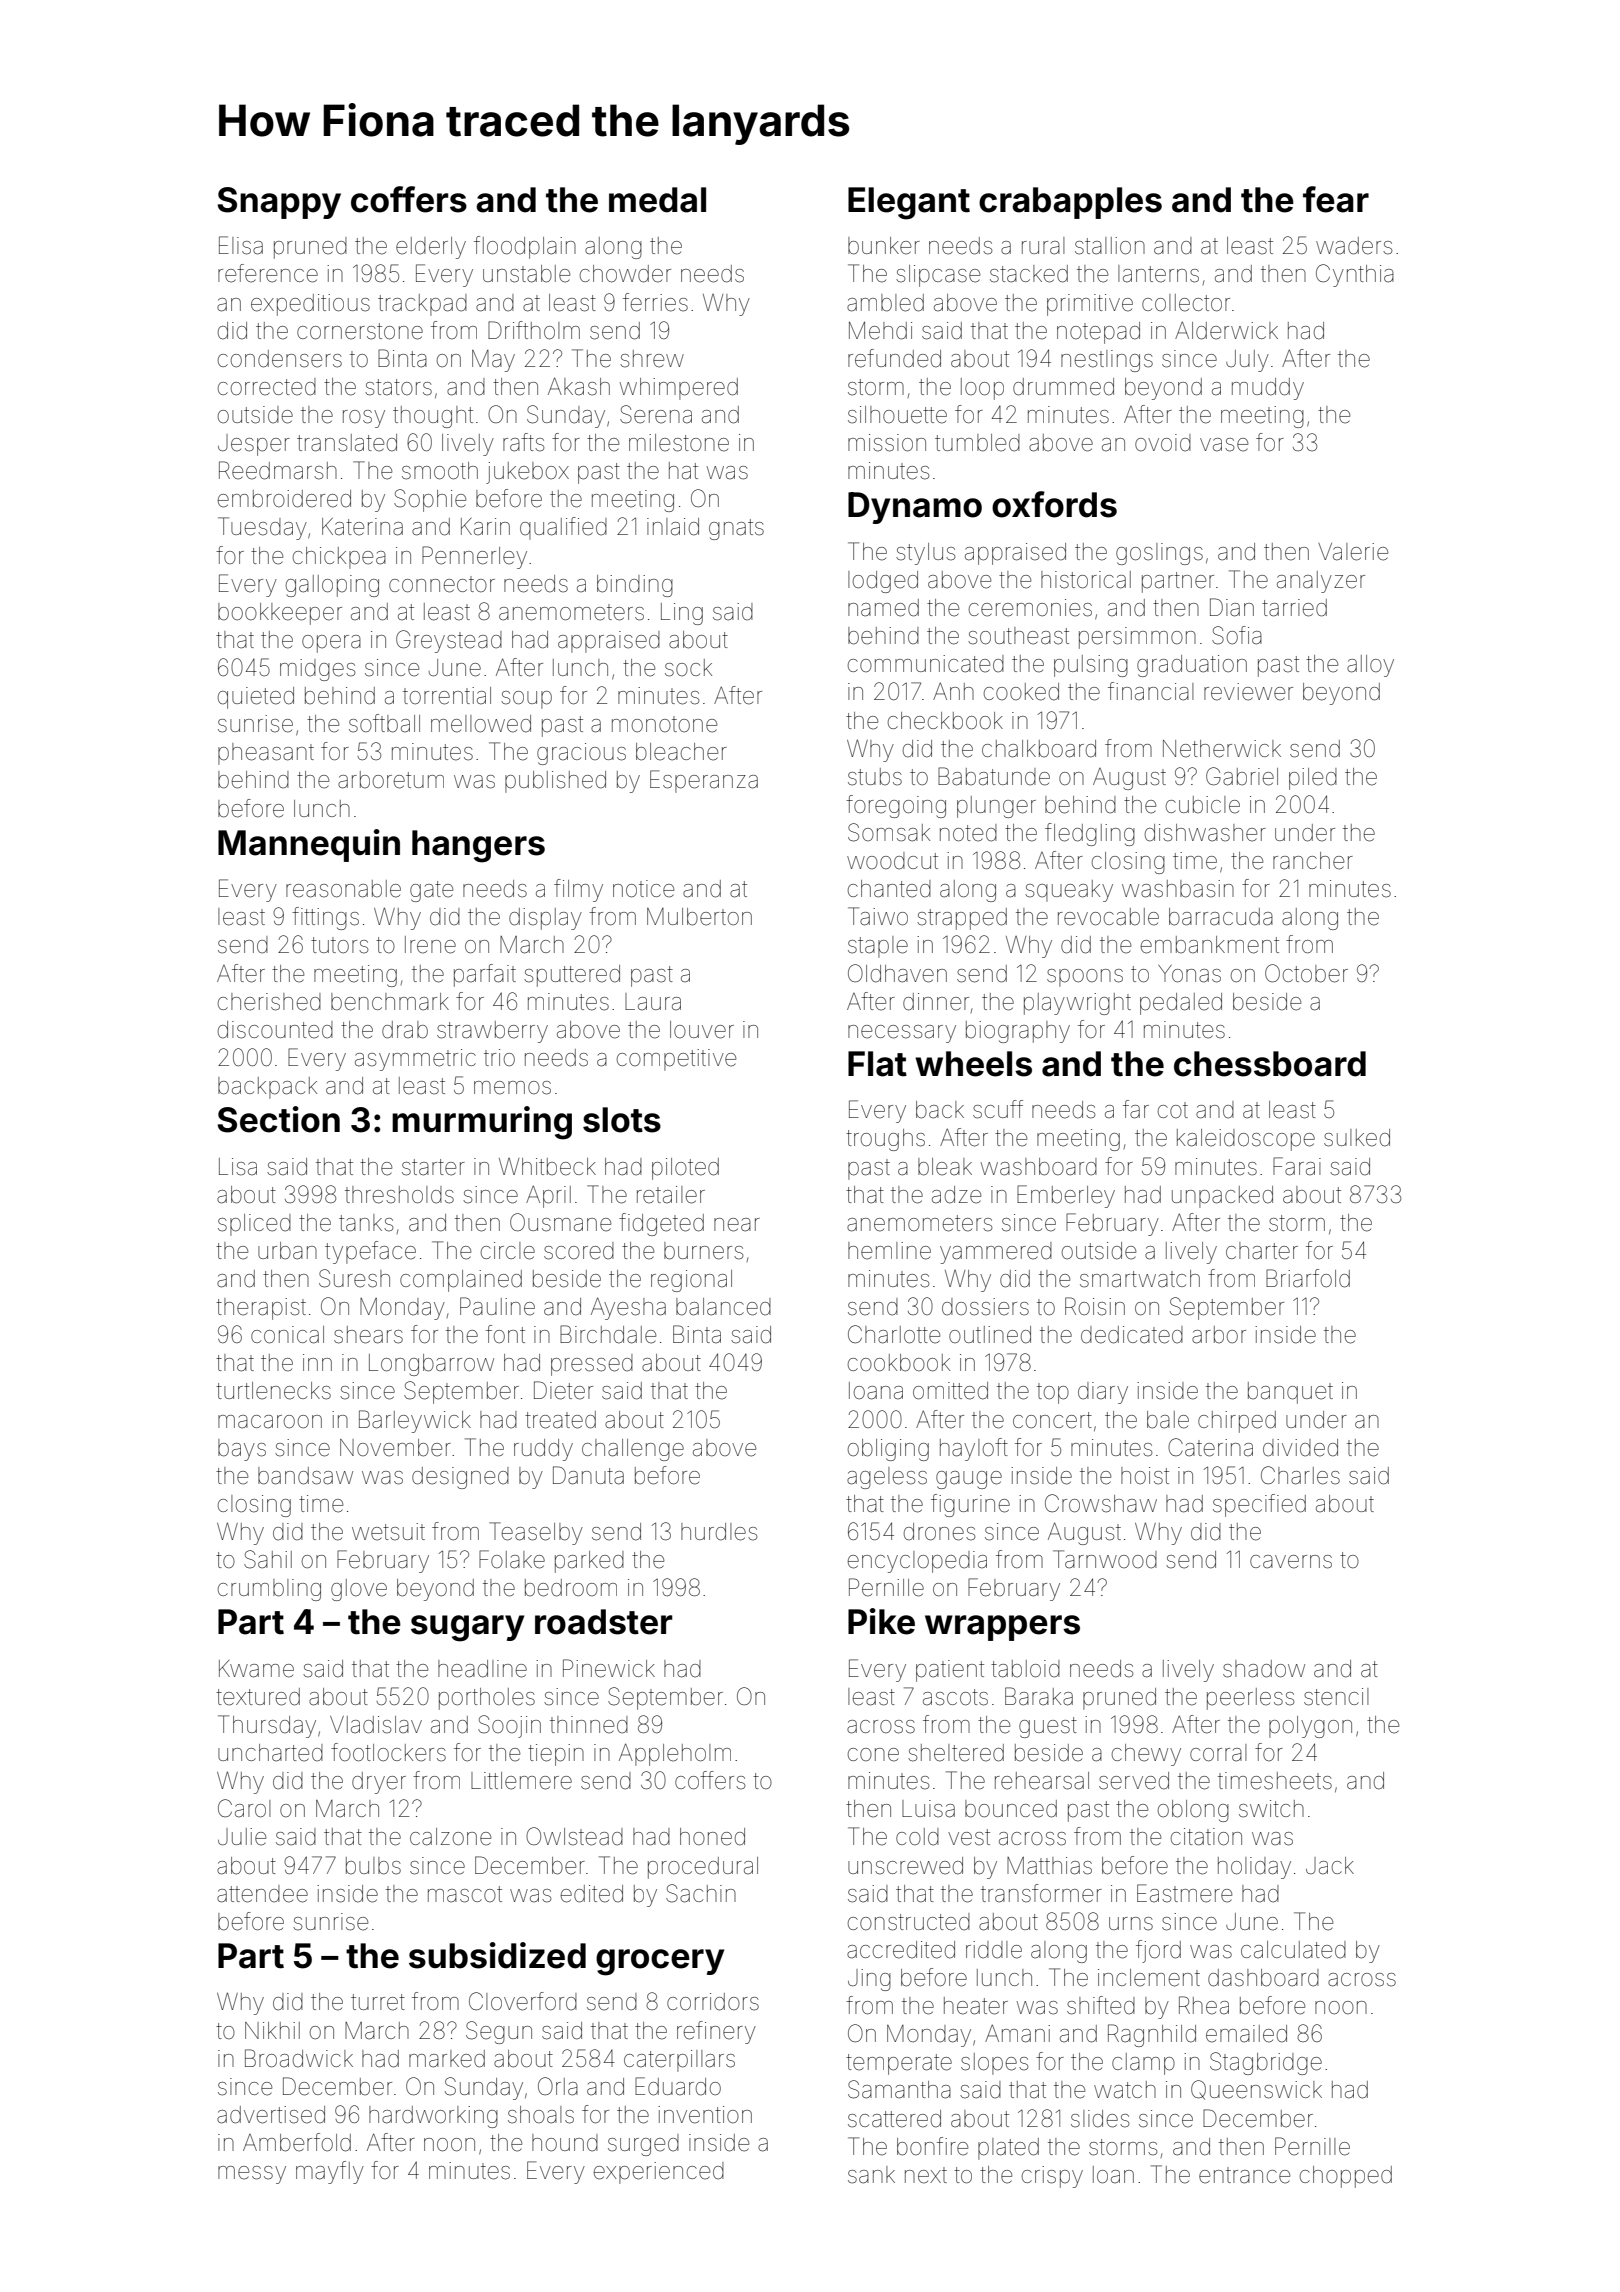 This screenshot has width=1620, height=2292. Describe the element at coordinates (982, 389) in the screenshot. I see `loop` at that location.
